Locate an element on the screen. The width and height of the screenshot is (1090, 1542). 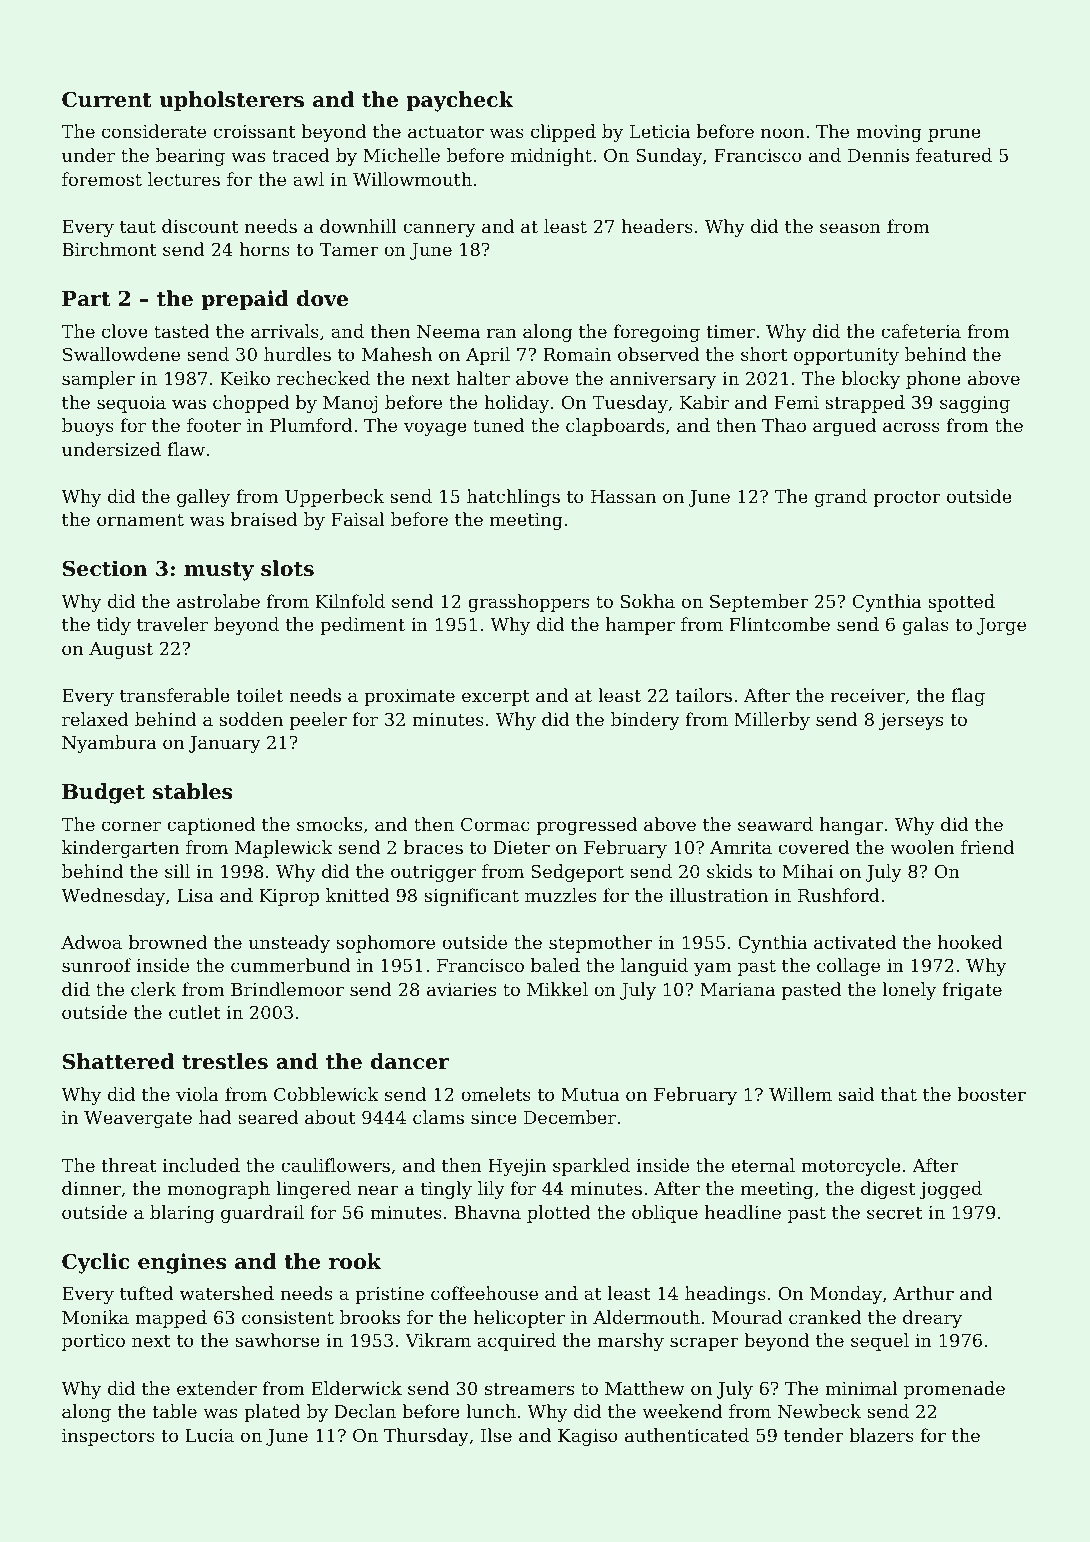
pediment is located at coordinates (362, 626).
